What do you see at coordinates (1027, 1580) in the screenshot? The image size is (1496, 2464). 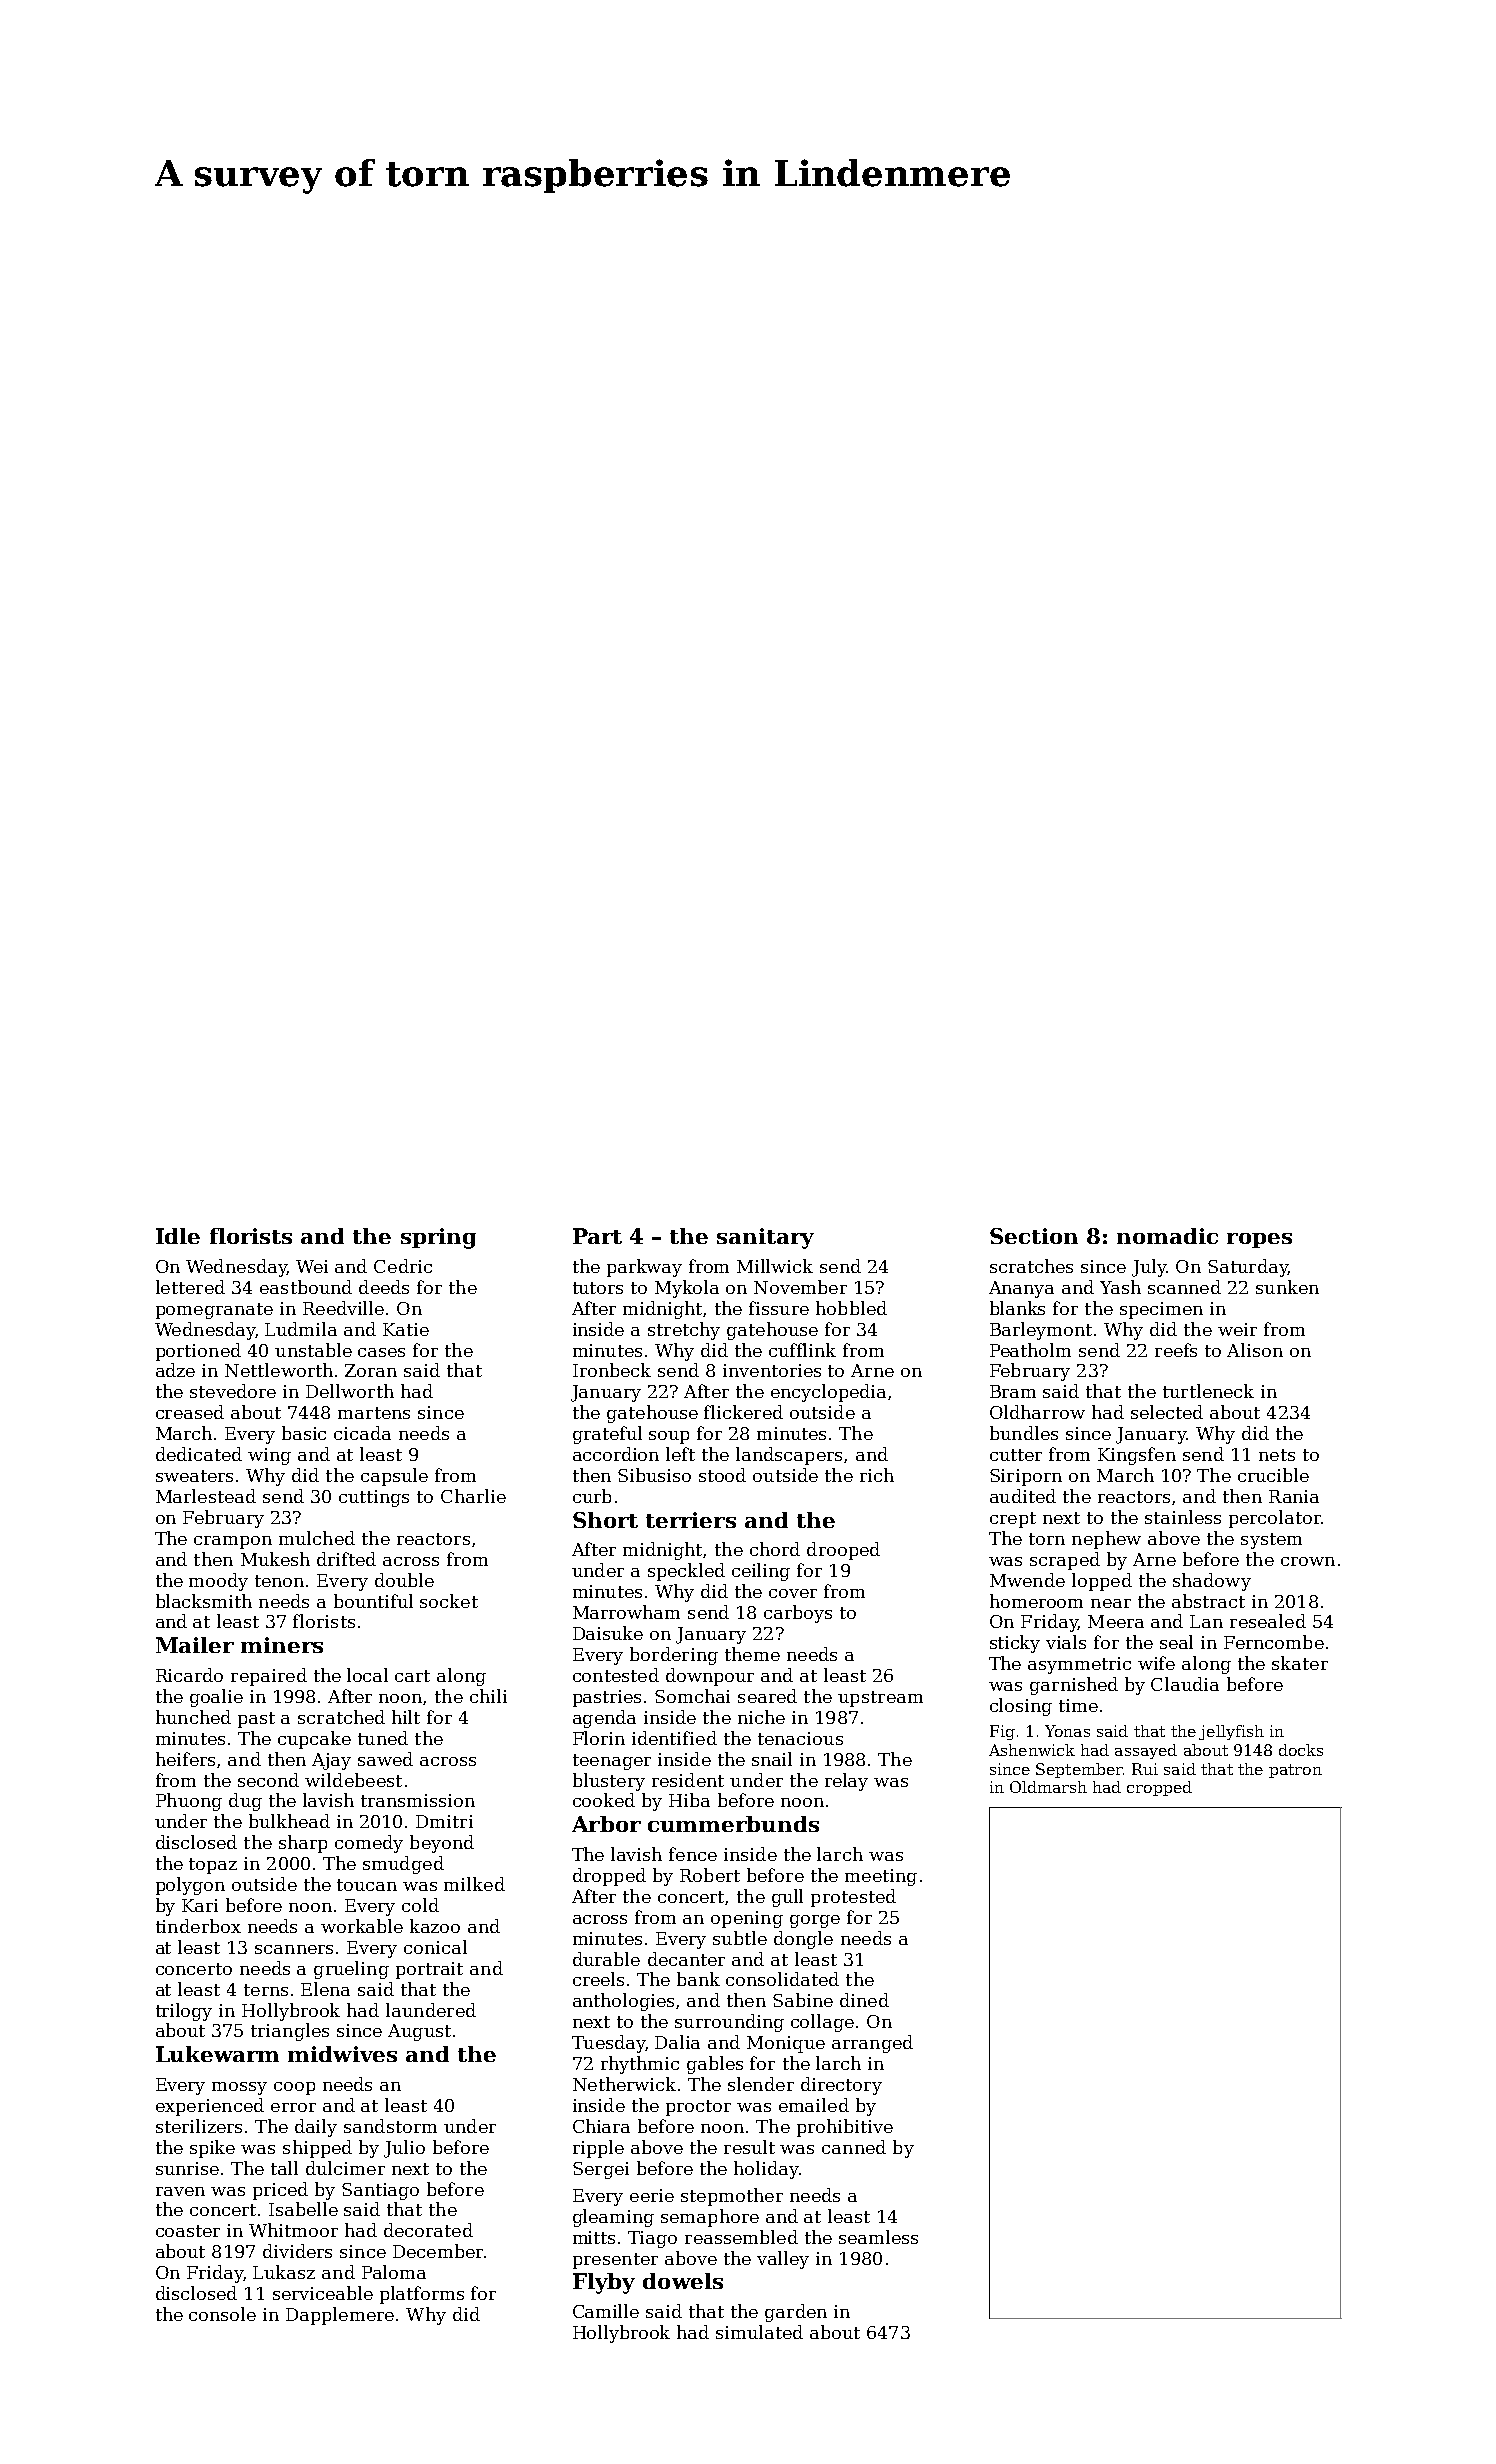 I see `Mwende` at bounding box center [1027, 1580].
